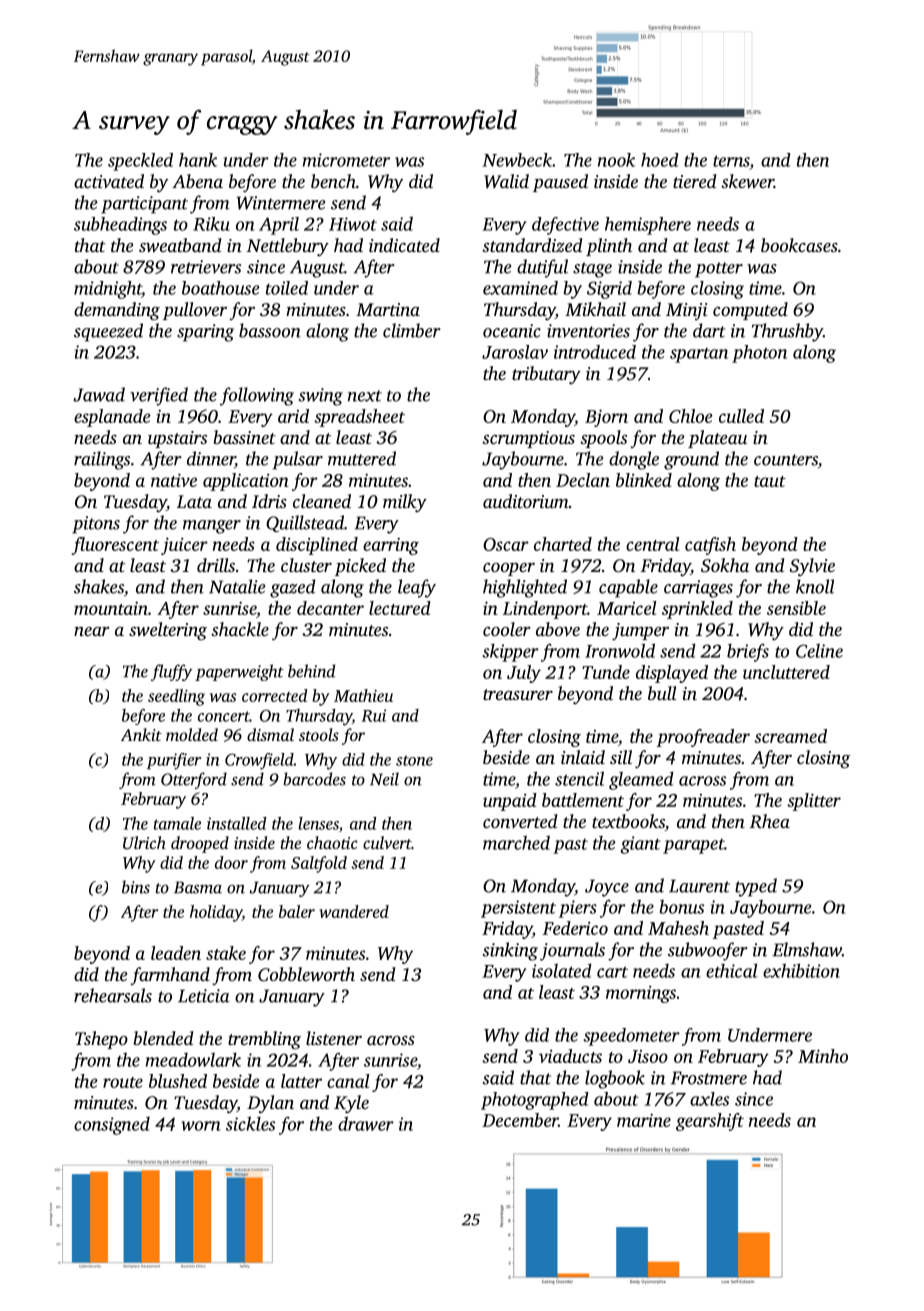 The height and width of the screenshot is (1311, 924). I want to click on drawer, so click(366, 1123).
